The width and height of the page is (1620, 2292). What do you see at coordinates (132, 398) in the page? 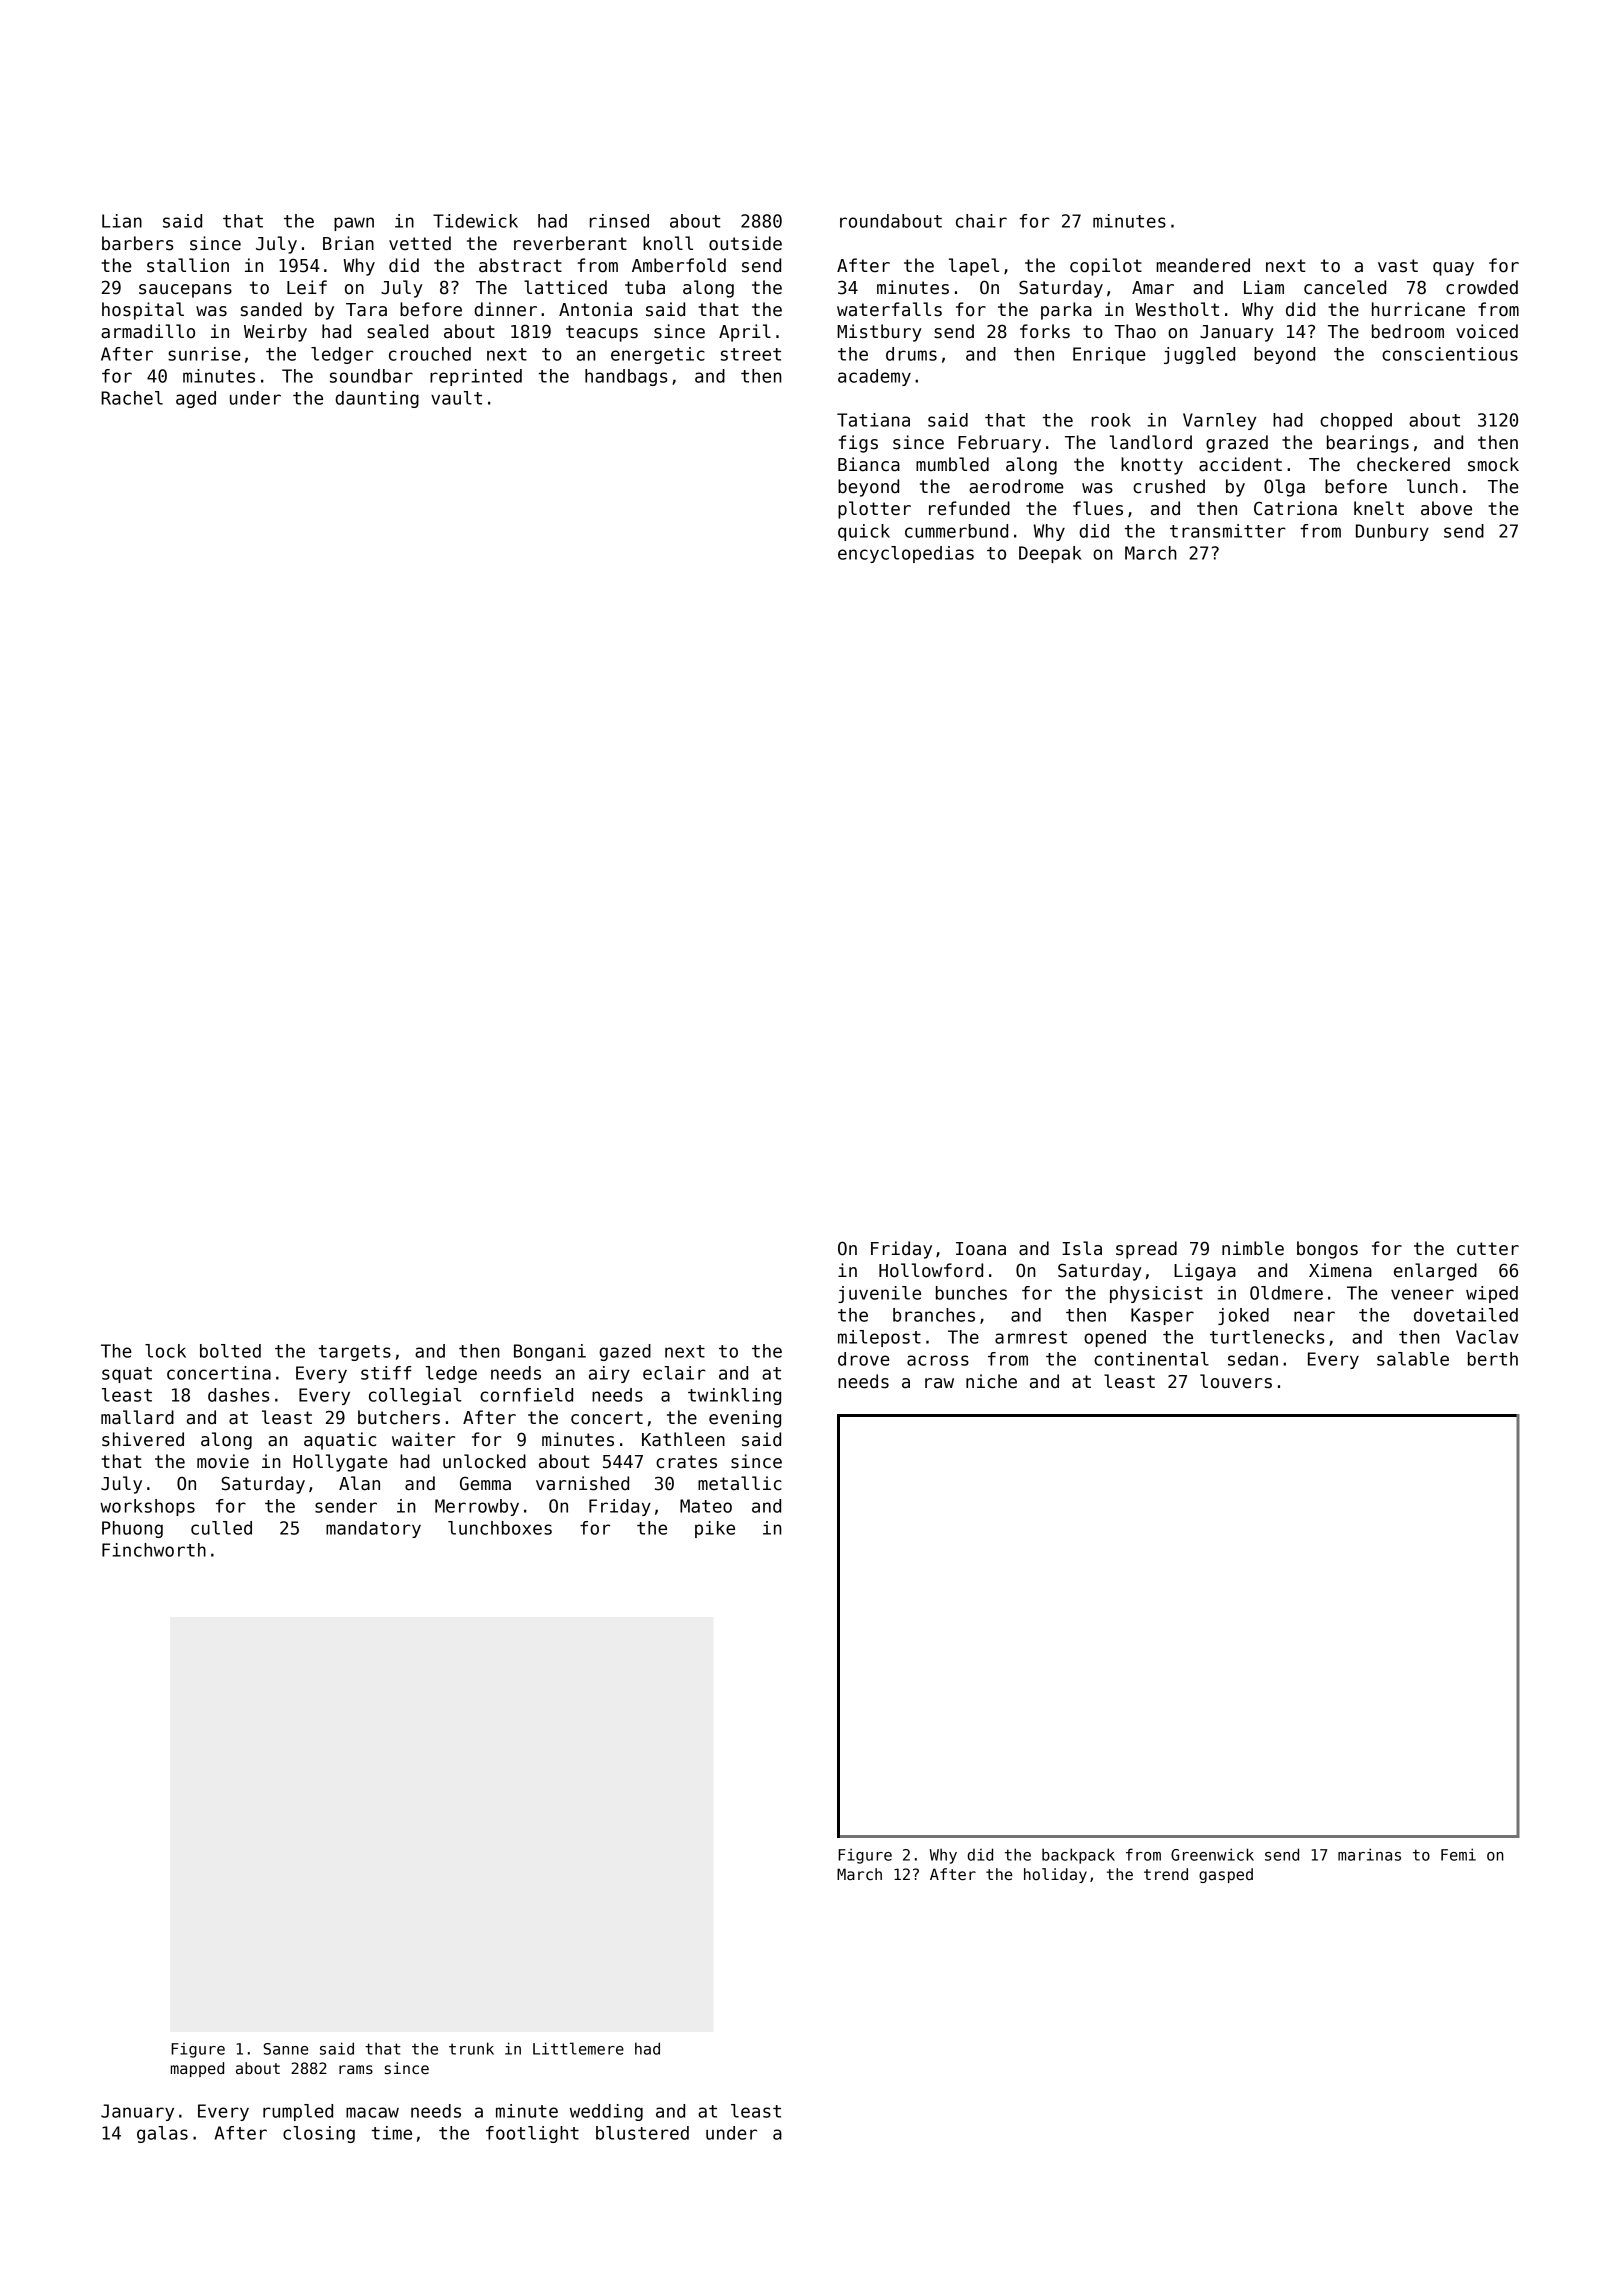
I see `Rachel` at bounding box center [132, 398].
